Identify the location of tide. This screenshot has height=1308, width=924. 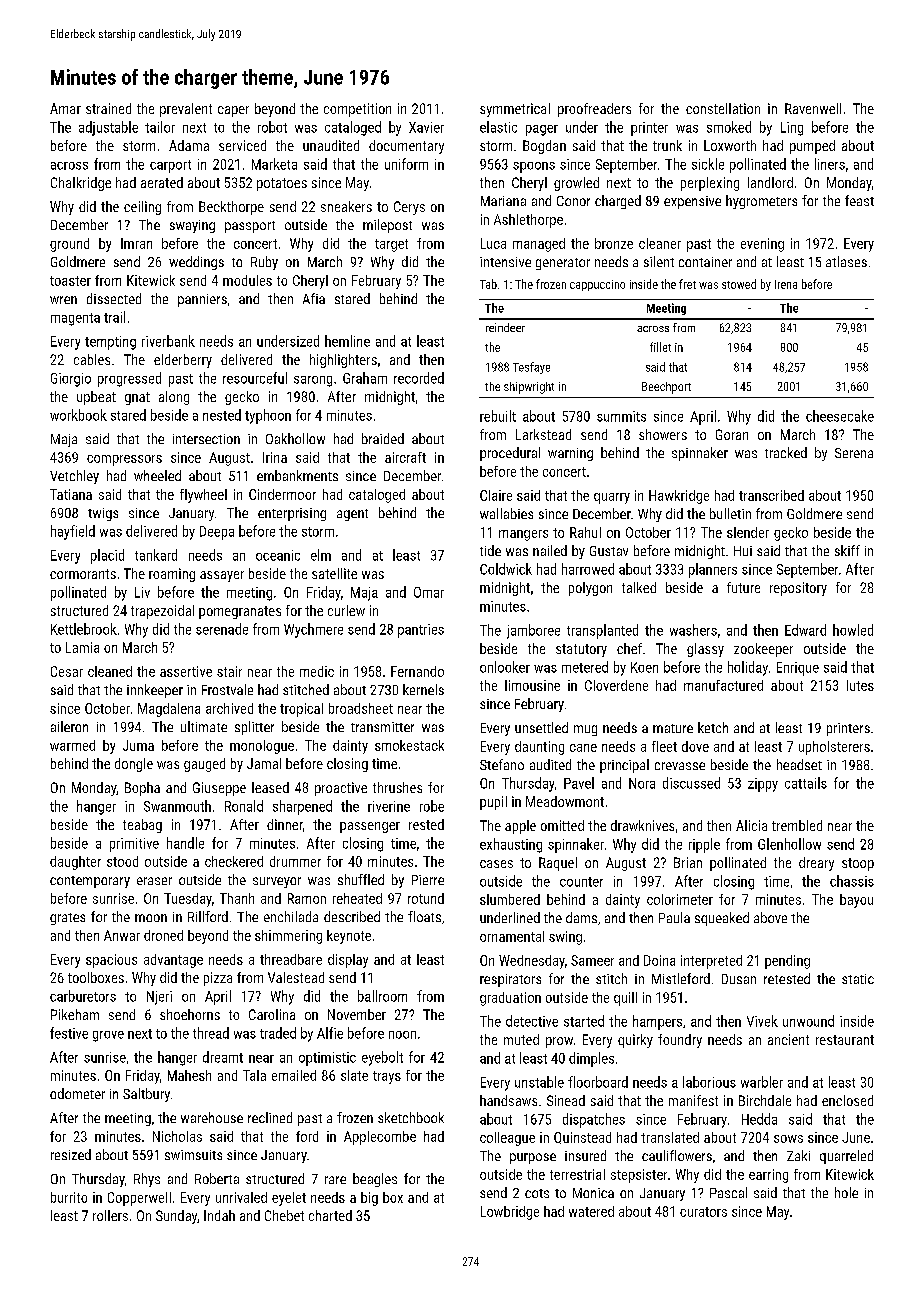
(490, 550).
